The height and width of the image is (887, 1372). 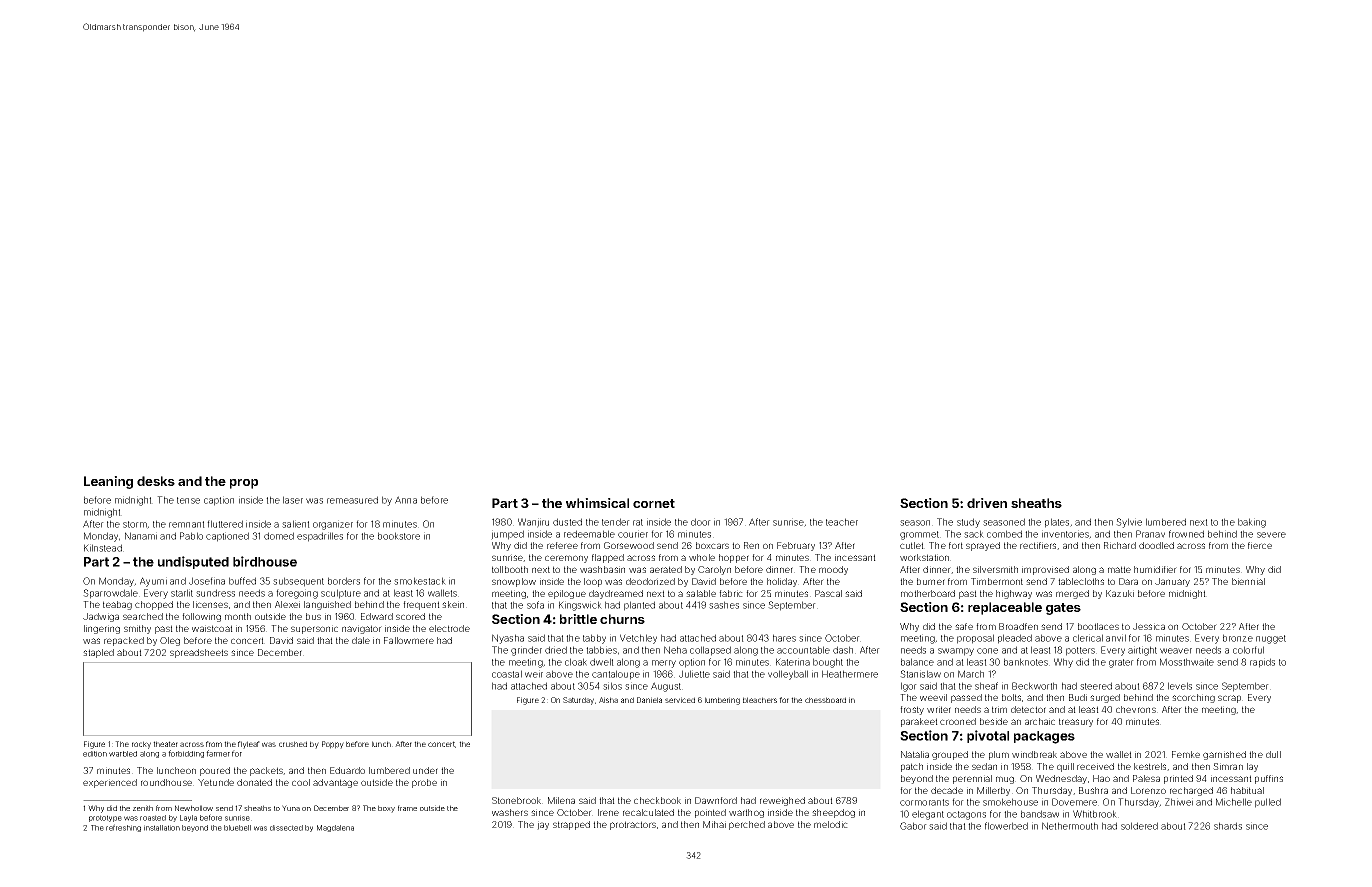 I want to click on Neha, so click(x=675, y=650).
